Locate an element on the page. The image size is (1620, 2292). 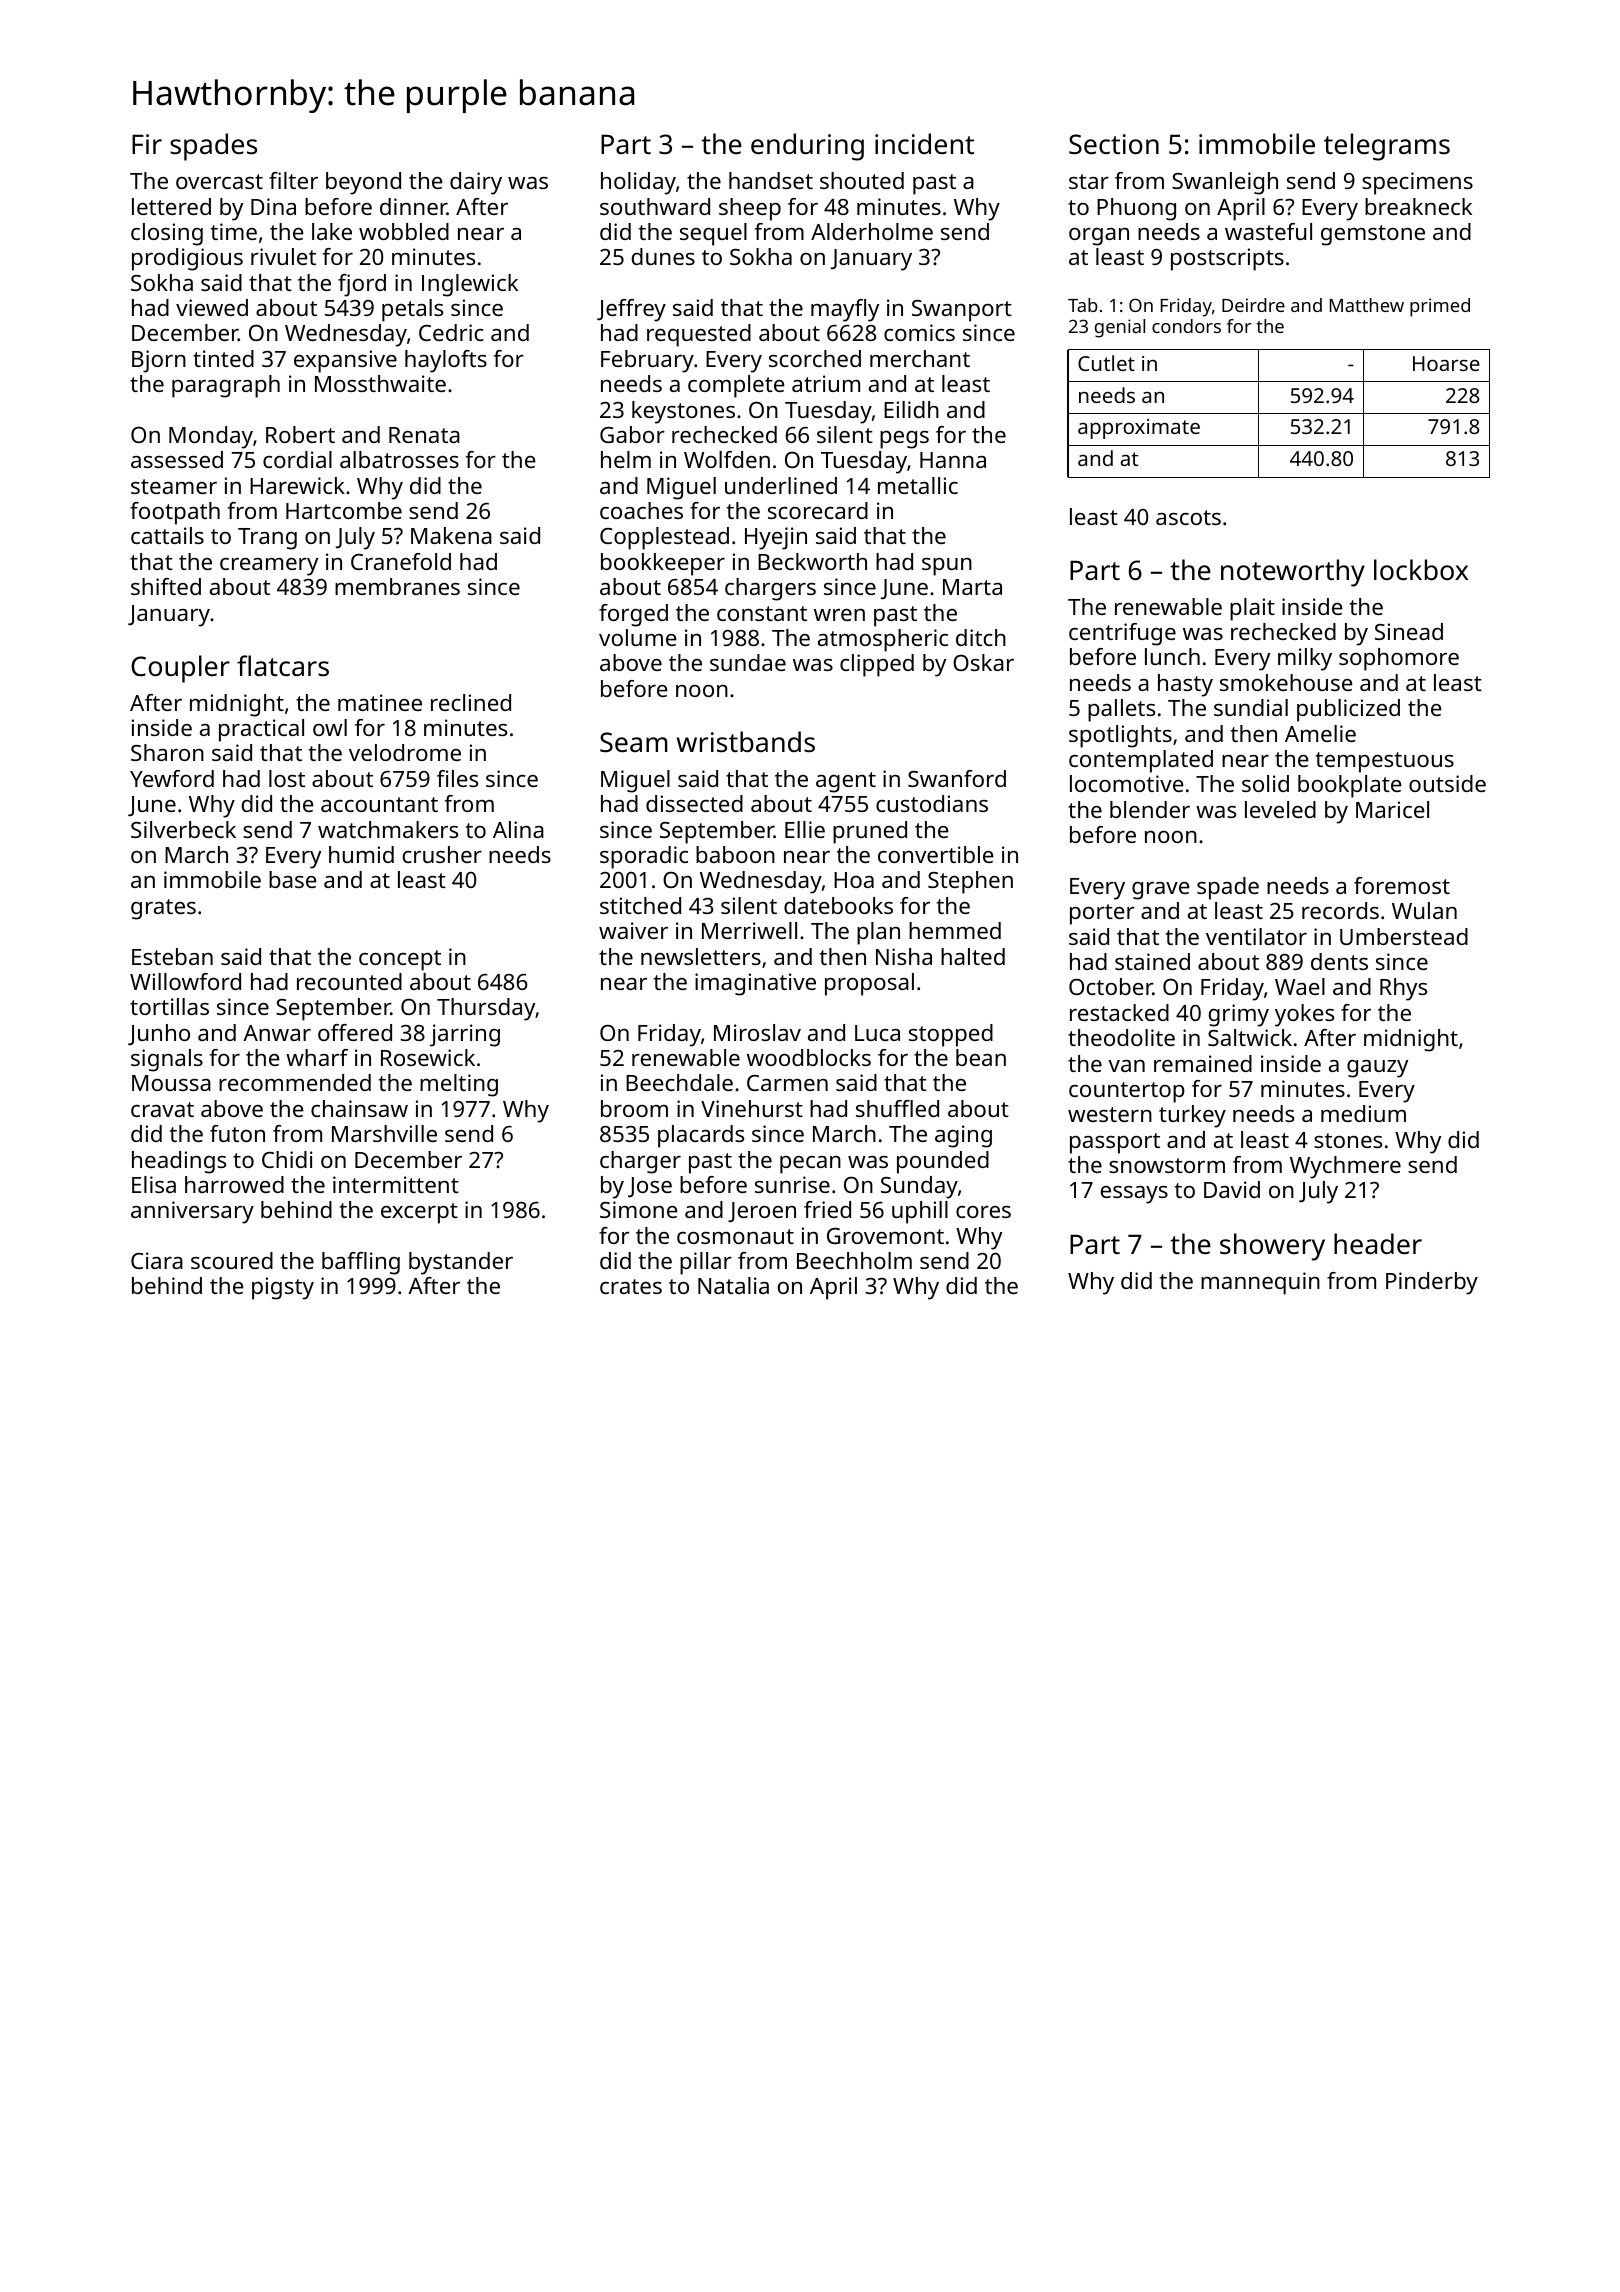
turkey is located at coordinates (1192, 1116).
